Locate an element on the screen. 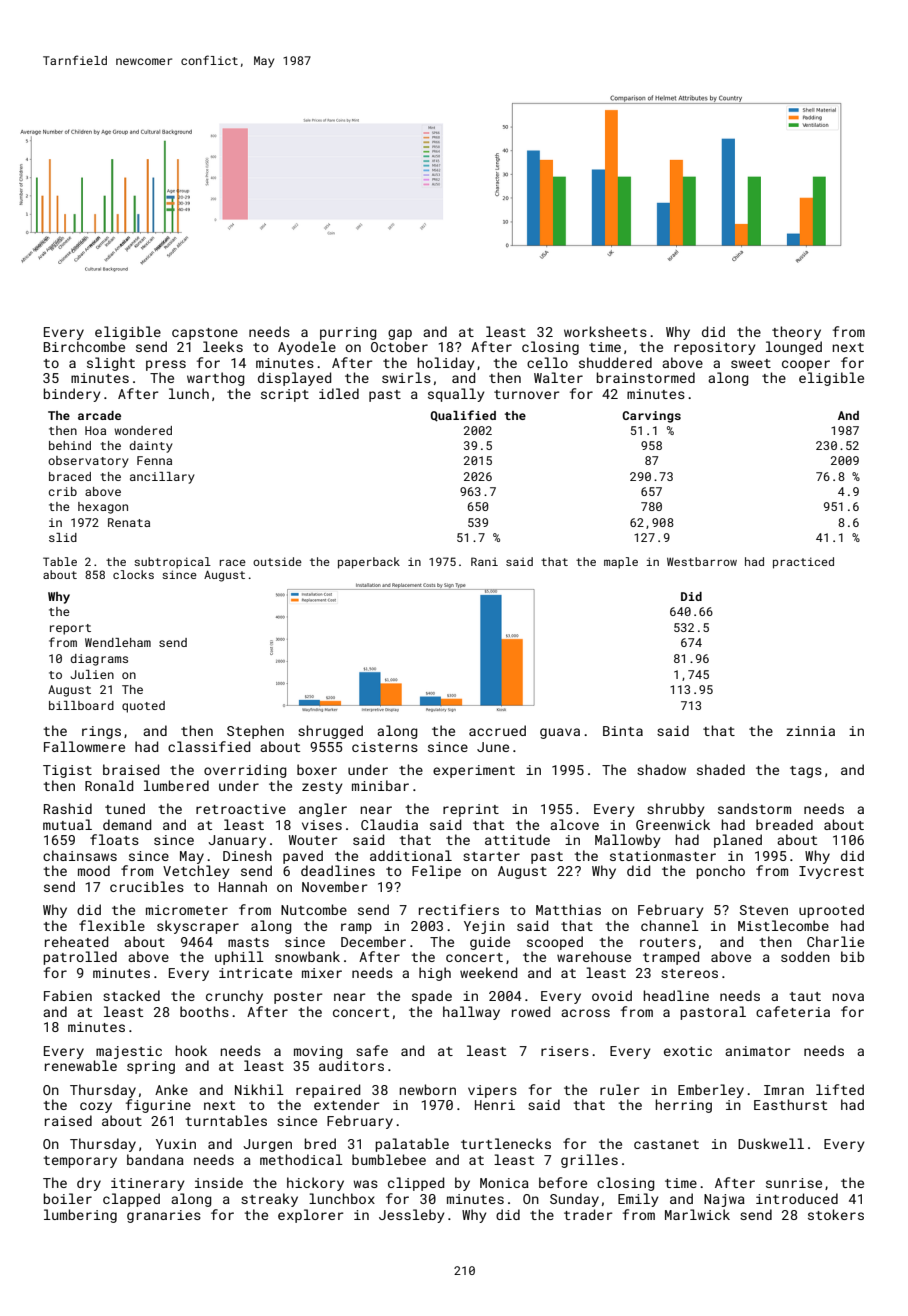 Image resolution: width=908 pixels, height=1316 pixels. capstone is located at coordinates (205, 334).
